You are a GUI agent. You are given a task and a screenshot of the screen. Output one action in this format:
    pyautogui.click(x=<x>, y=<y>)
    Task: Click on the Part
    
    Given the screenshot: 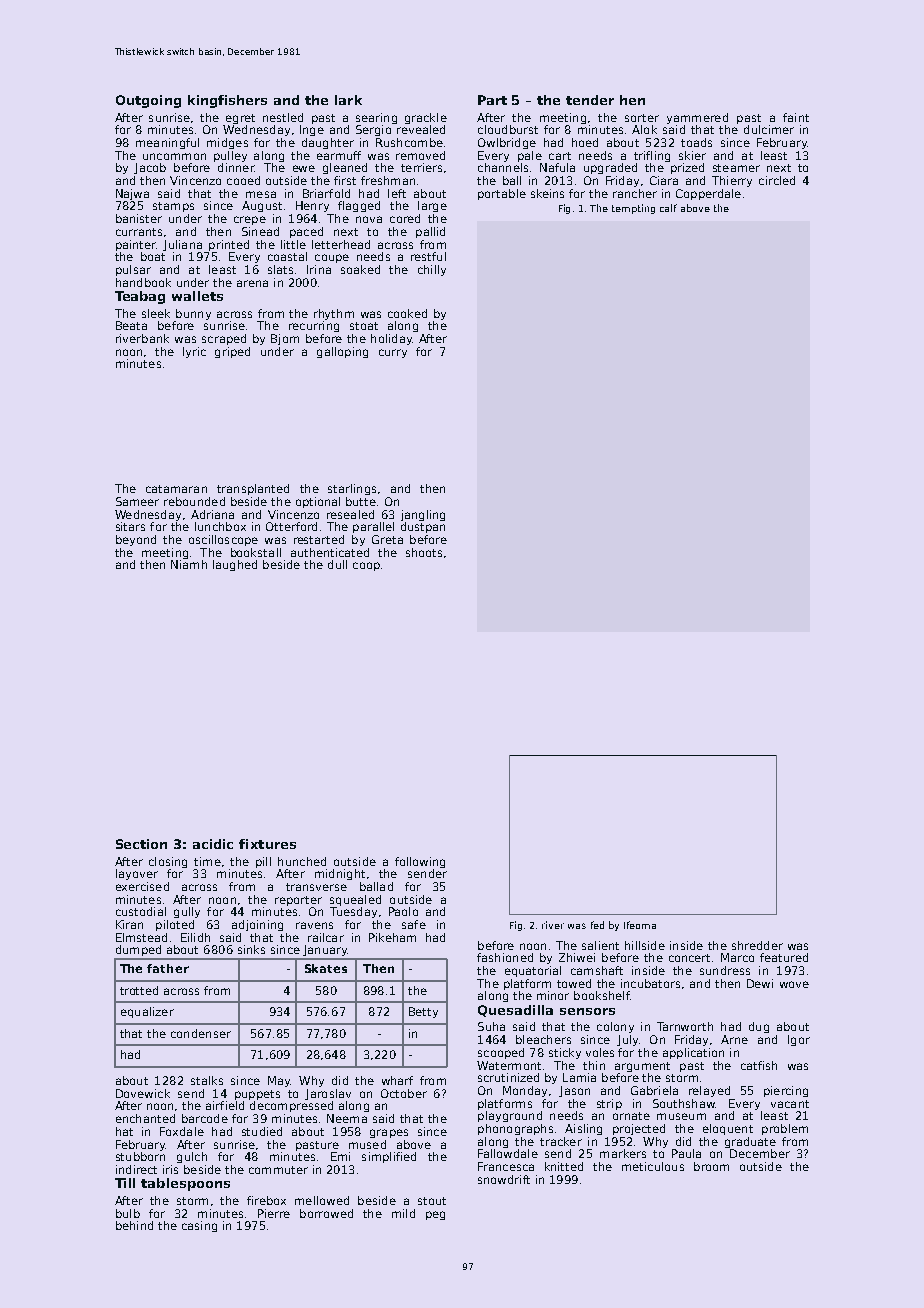 What is the action you would take?
    pyautogui.click(x=492, y=100)
